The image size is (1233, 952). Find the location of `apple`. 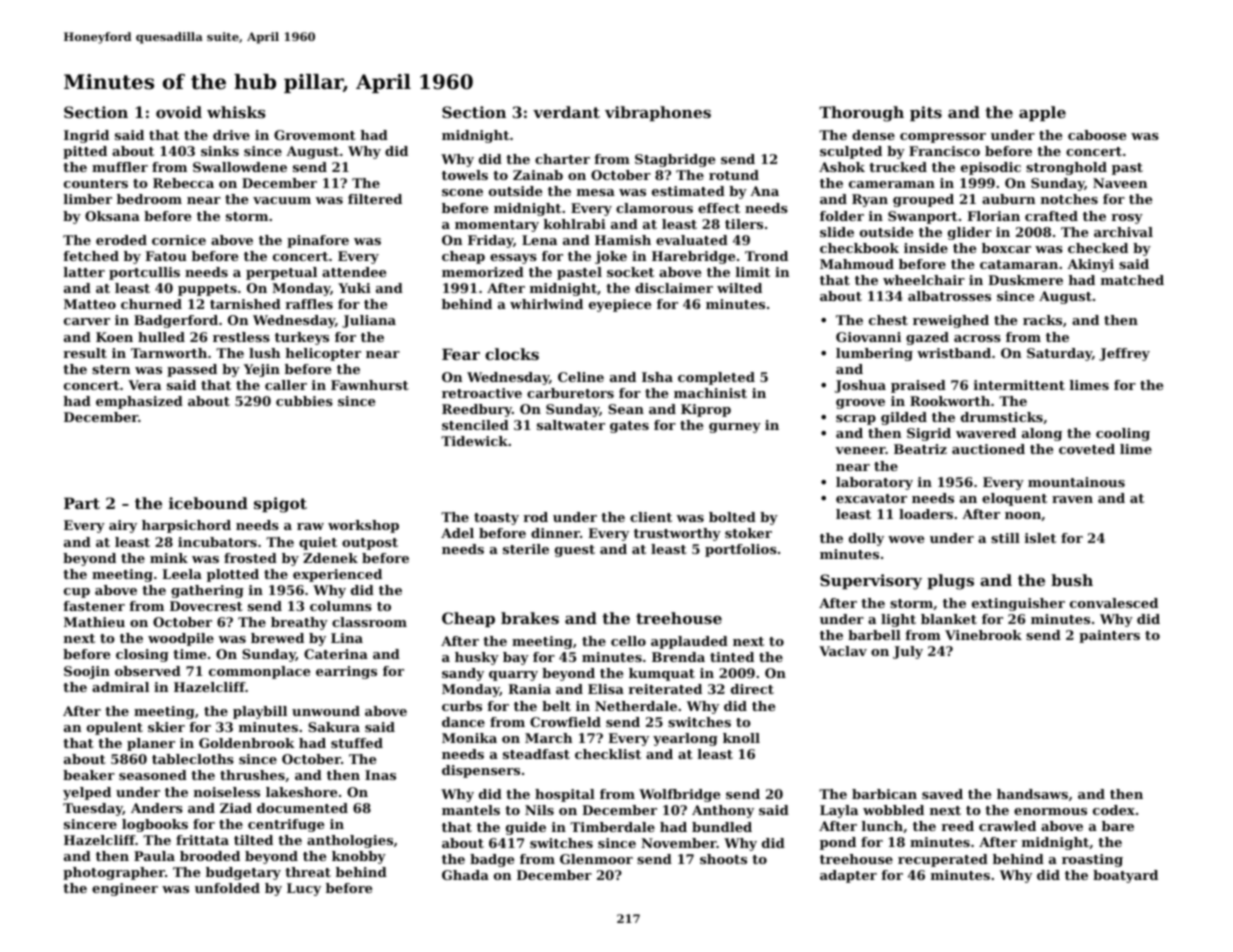

apple is located at coordinates (1042, 113).
